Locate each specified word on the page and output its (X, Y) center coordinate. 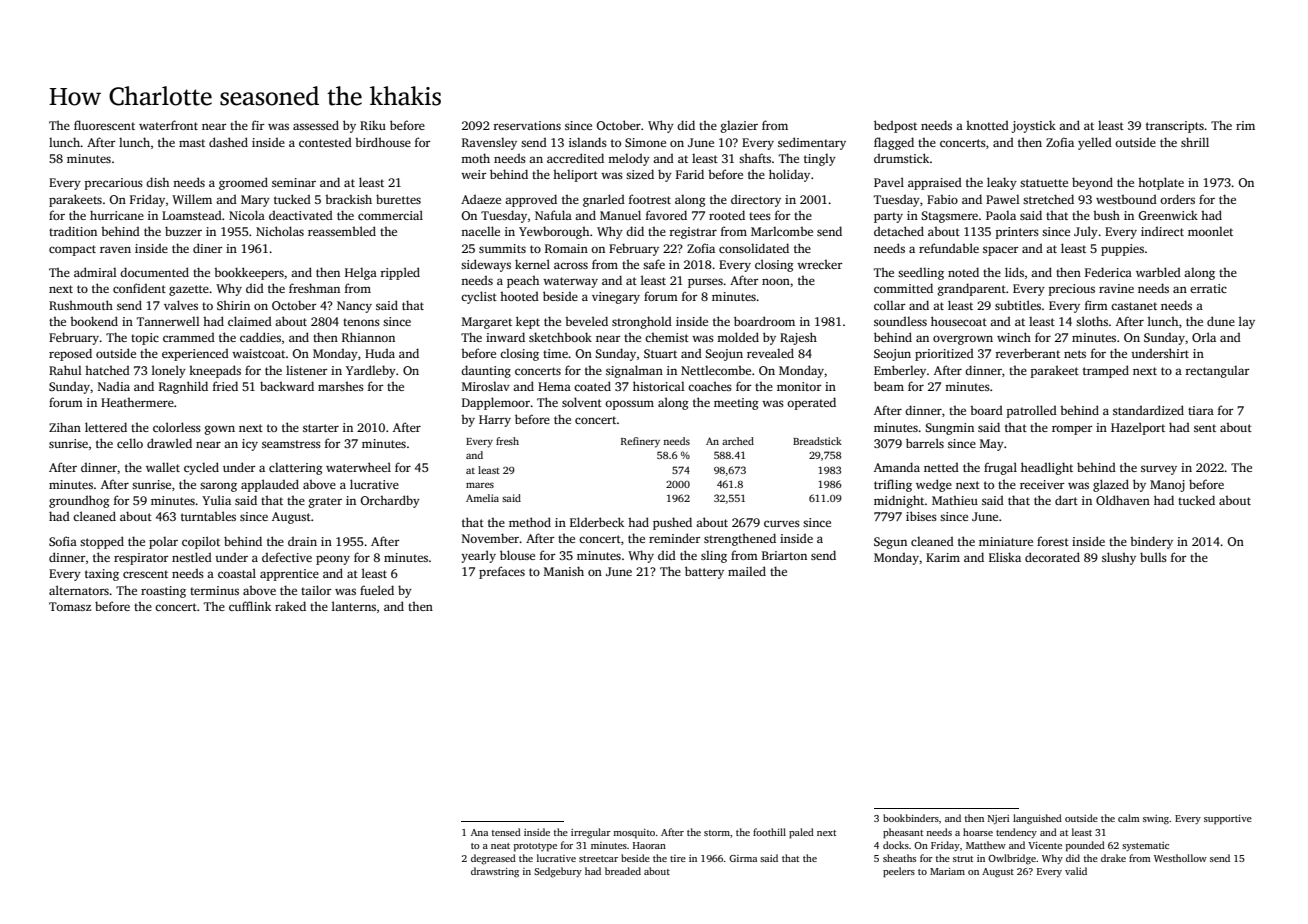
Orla (1204, 337)
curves (782, 523)
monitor (799, 386)
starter (321, 428)
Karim (943, 557)
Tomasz (70, 606)
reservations (527, 125)
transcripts (1175, 127)
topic (145, 339)
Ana (479, 832)
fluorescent (104, 125)
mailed (747, 571)
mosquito (634, 834)
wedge (934, 485)
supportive (1228, 820)
